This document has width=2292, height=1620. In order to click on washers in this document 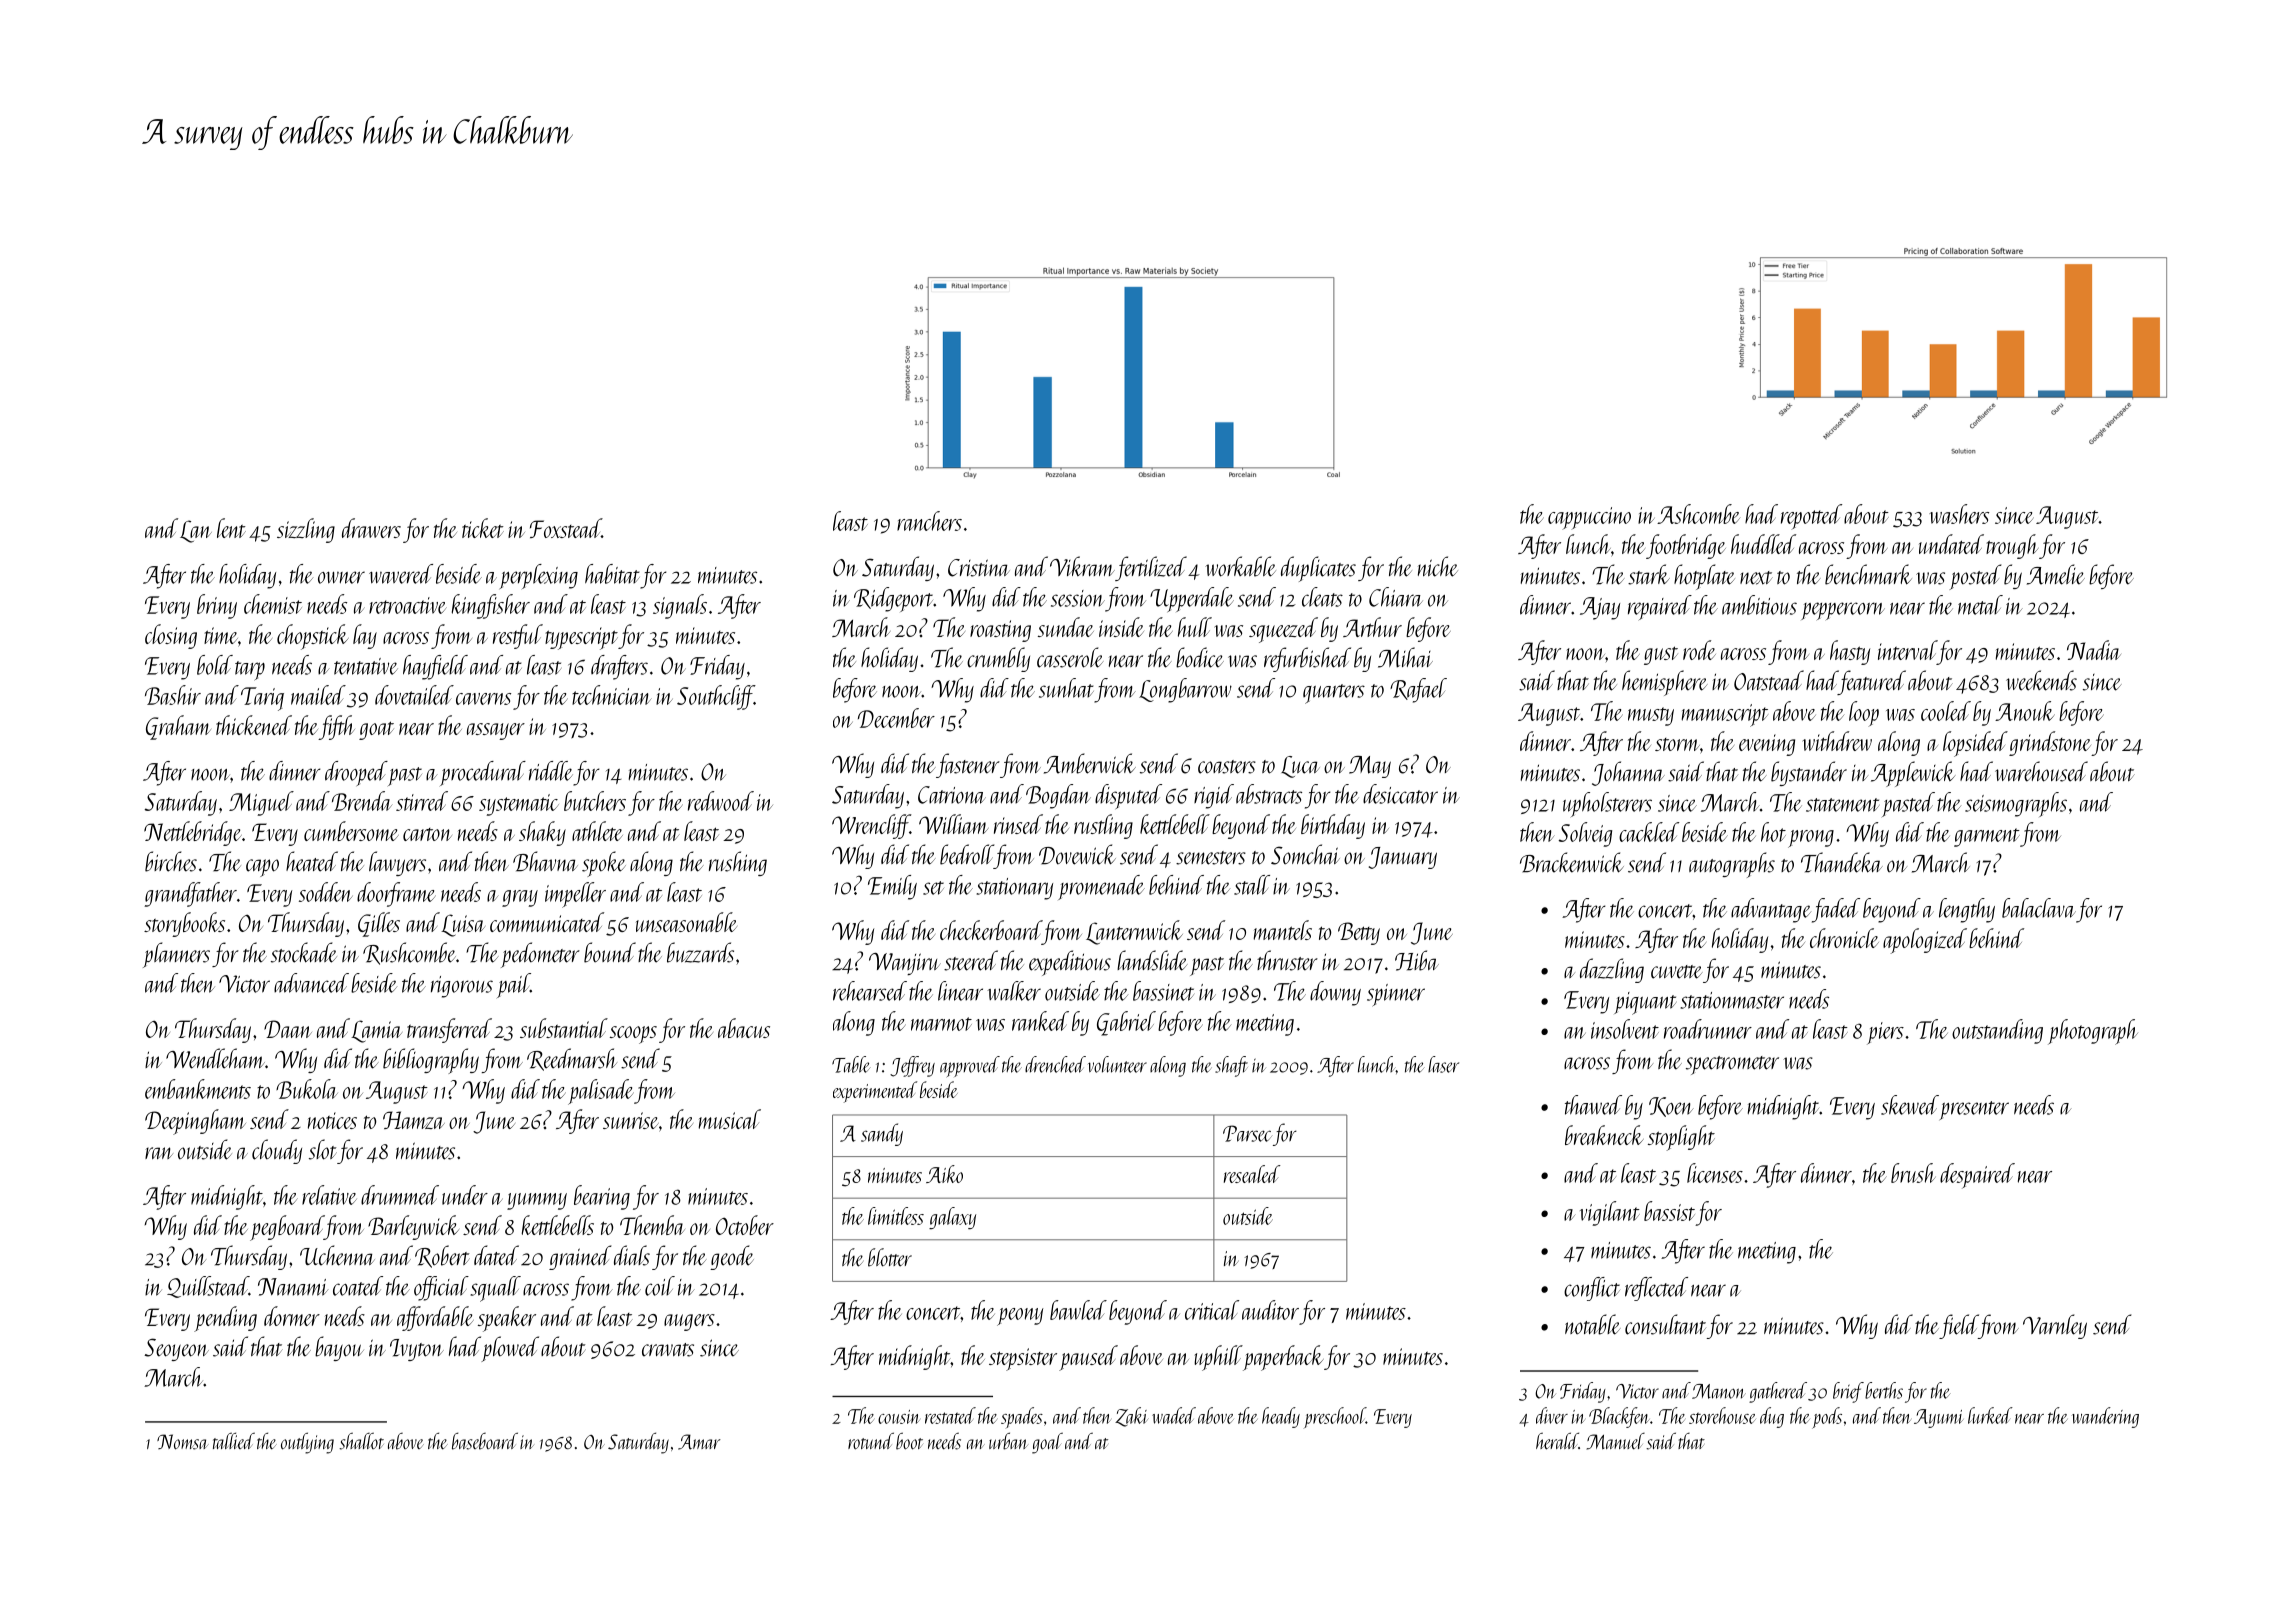, I will do `click(1959, 514)`.
